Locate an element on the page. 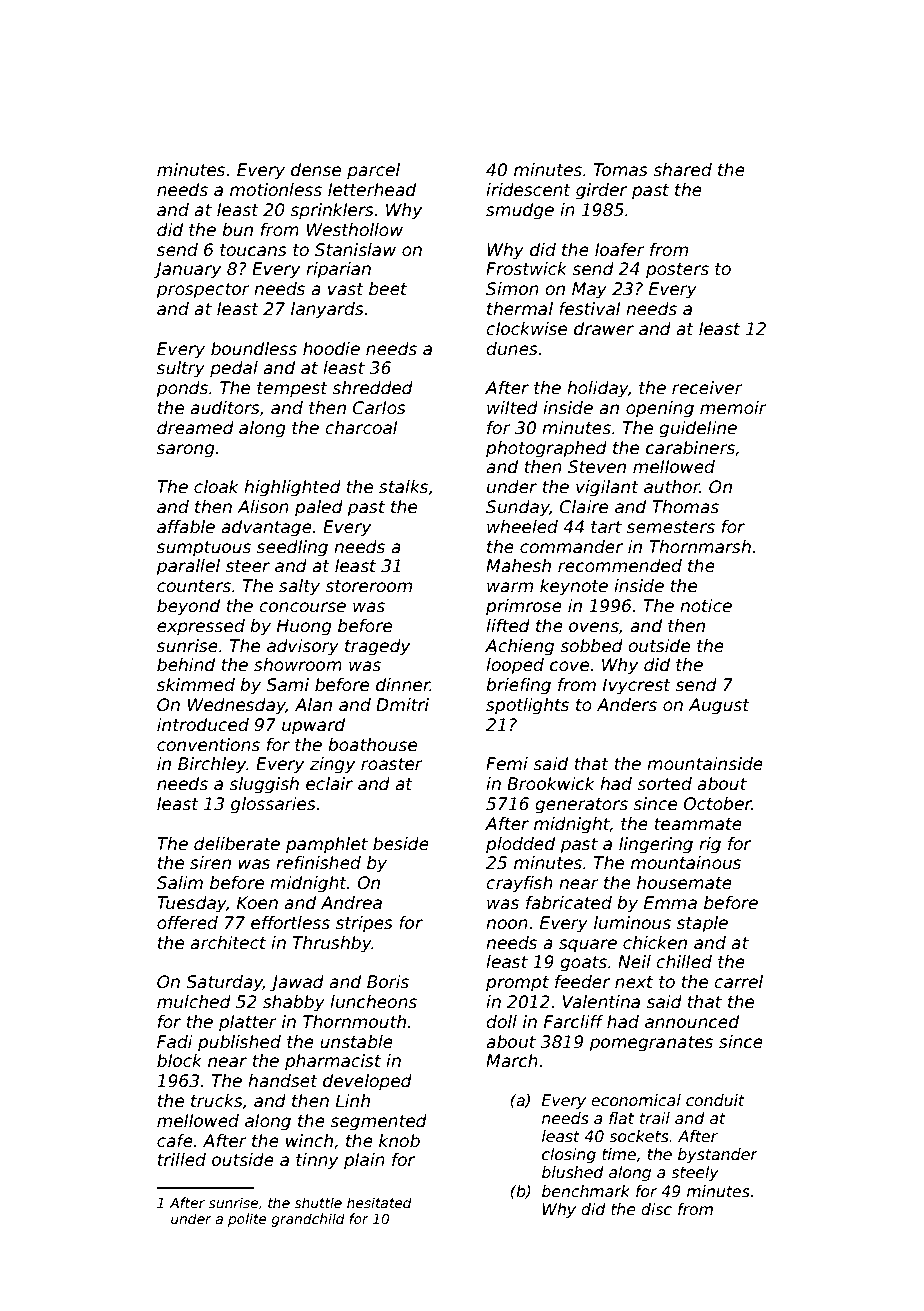 Image resolution: width=924 pixels, height=1311 pixels. pomegranates is located at coordinates (651, 1044).
